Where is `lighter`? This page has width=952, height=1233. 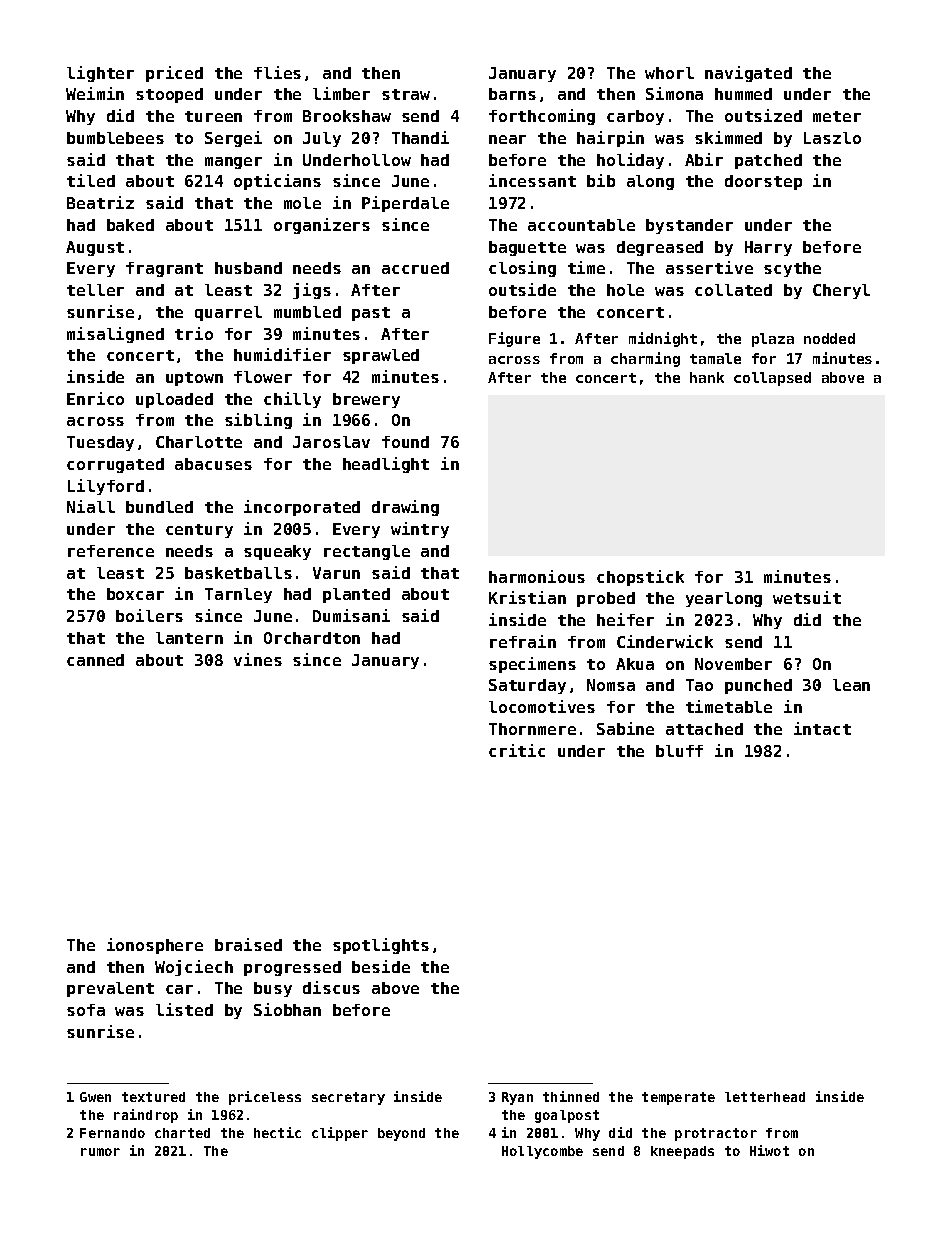
lighter is located at coordinates (100, 74).
